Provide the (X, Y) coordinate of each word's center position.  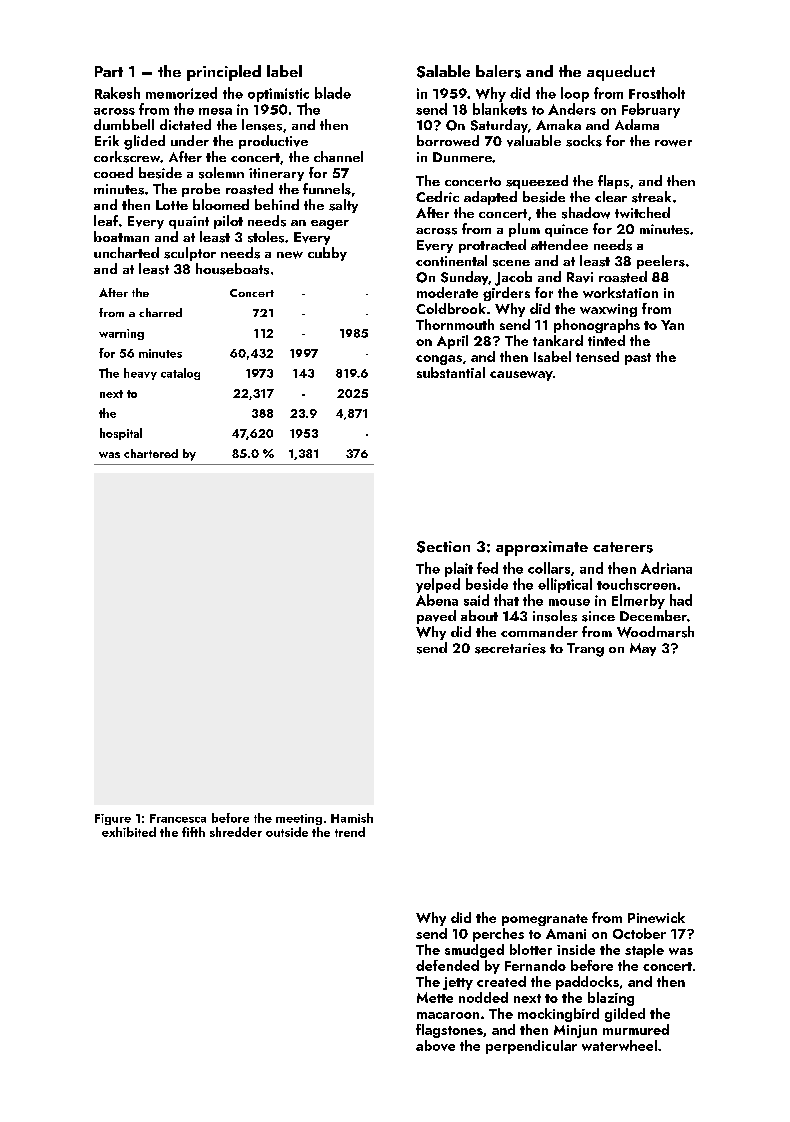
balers (498, 71)
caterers (623, 547)
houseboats (232, 269)
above (435, 1045)
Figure (113, 819)
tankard (558, 340)
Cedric (437, 196)
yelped (438, 585)
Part (109, 71)
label (284, 71)
